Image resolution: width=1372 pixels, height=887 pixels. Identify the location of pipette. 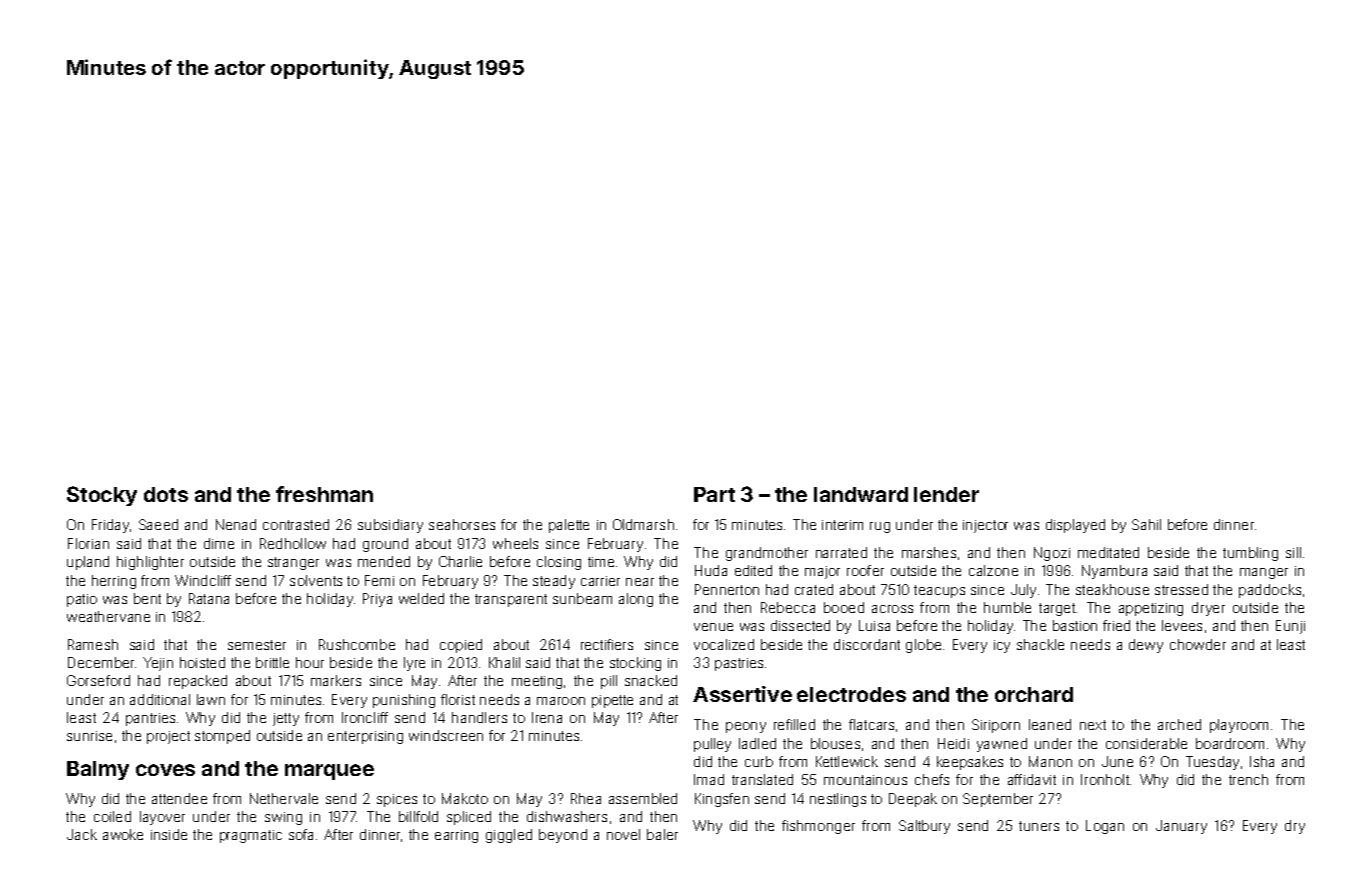
(612, 701).
